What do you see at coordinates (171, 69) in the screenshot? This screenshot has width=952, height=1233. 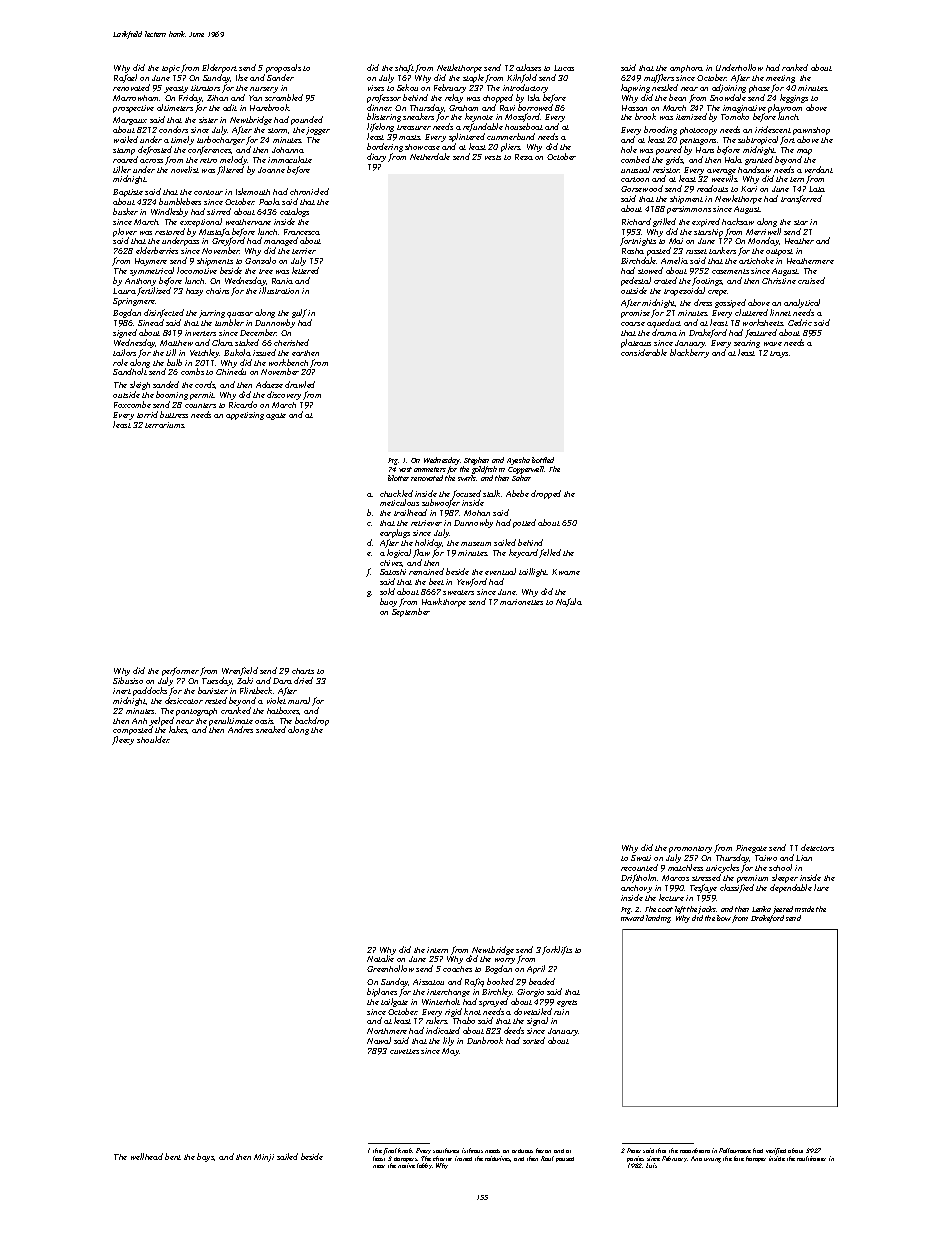 I see `topic` at bounding box center [171, 69].
